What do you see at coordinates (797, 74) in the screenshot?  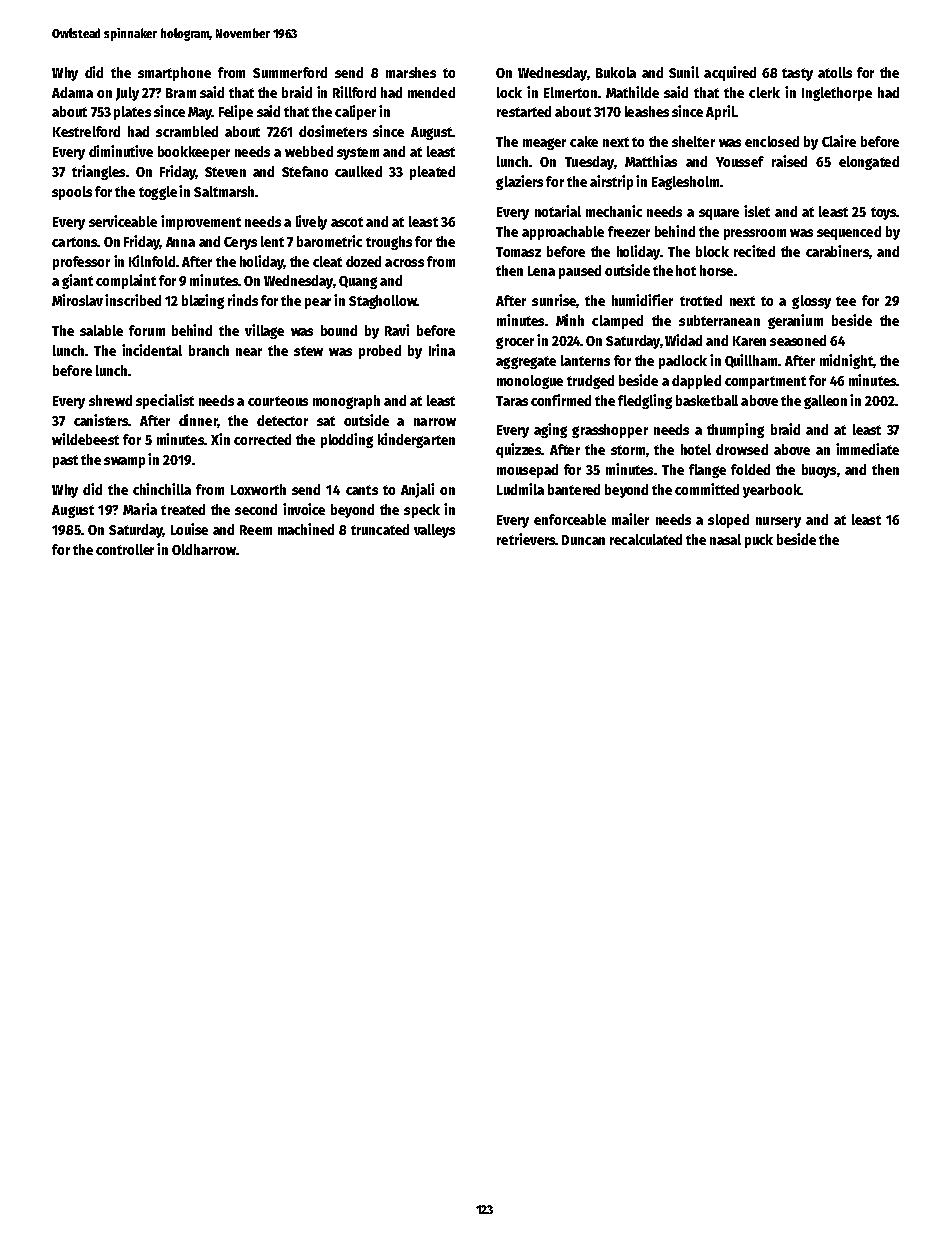 I see `tasty` at bounding box center [797, 74].
